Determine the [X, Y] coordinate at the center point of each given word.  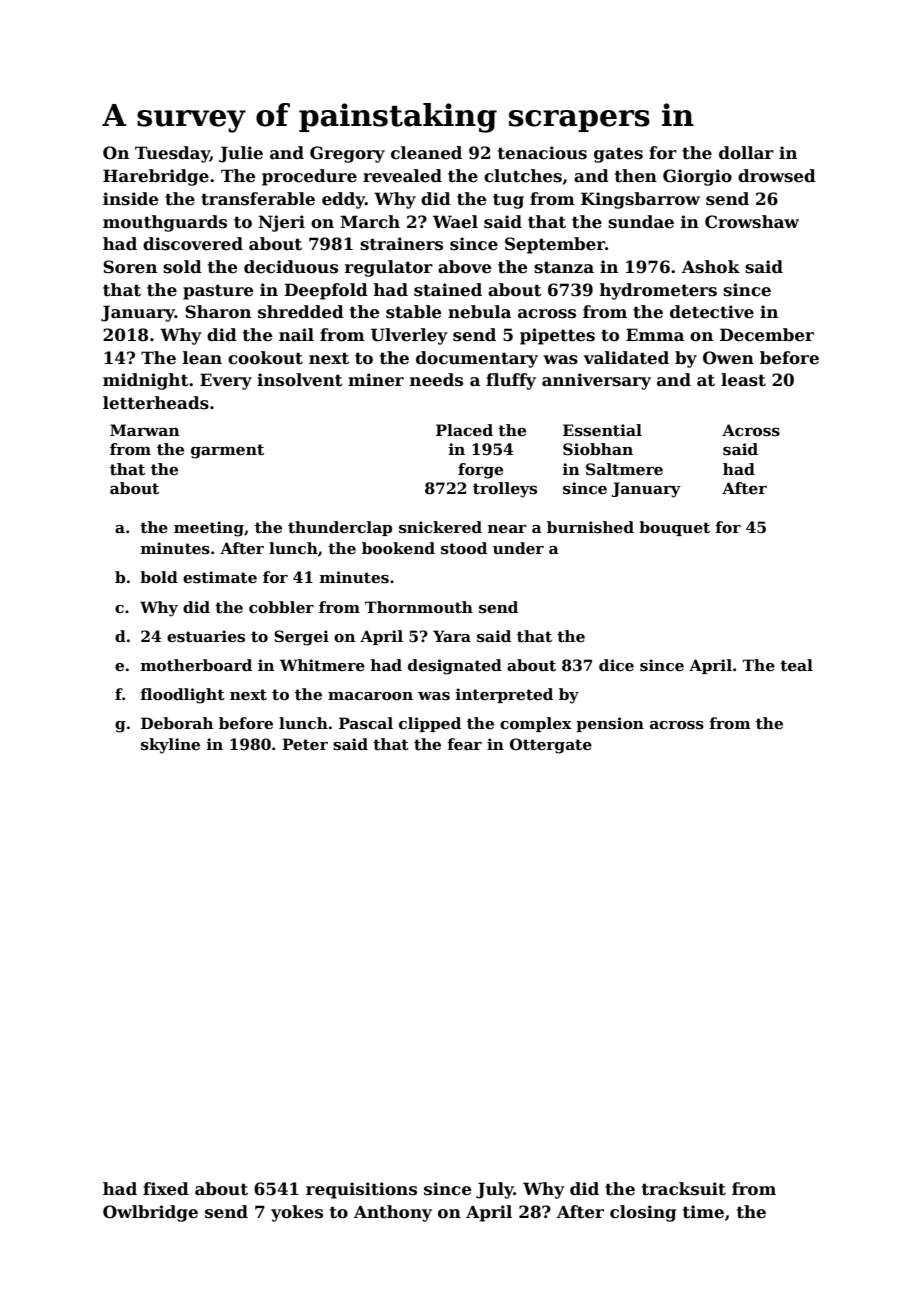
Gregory [347, 154]
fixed [166, 1189]
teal [796, 665]
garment [227, 451]
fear [464, 744]
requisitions [361, 1190]
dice [616, 665]
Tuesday [172, 154]
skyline [170, 746]
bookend [398, 548]
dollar [746, 153]
